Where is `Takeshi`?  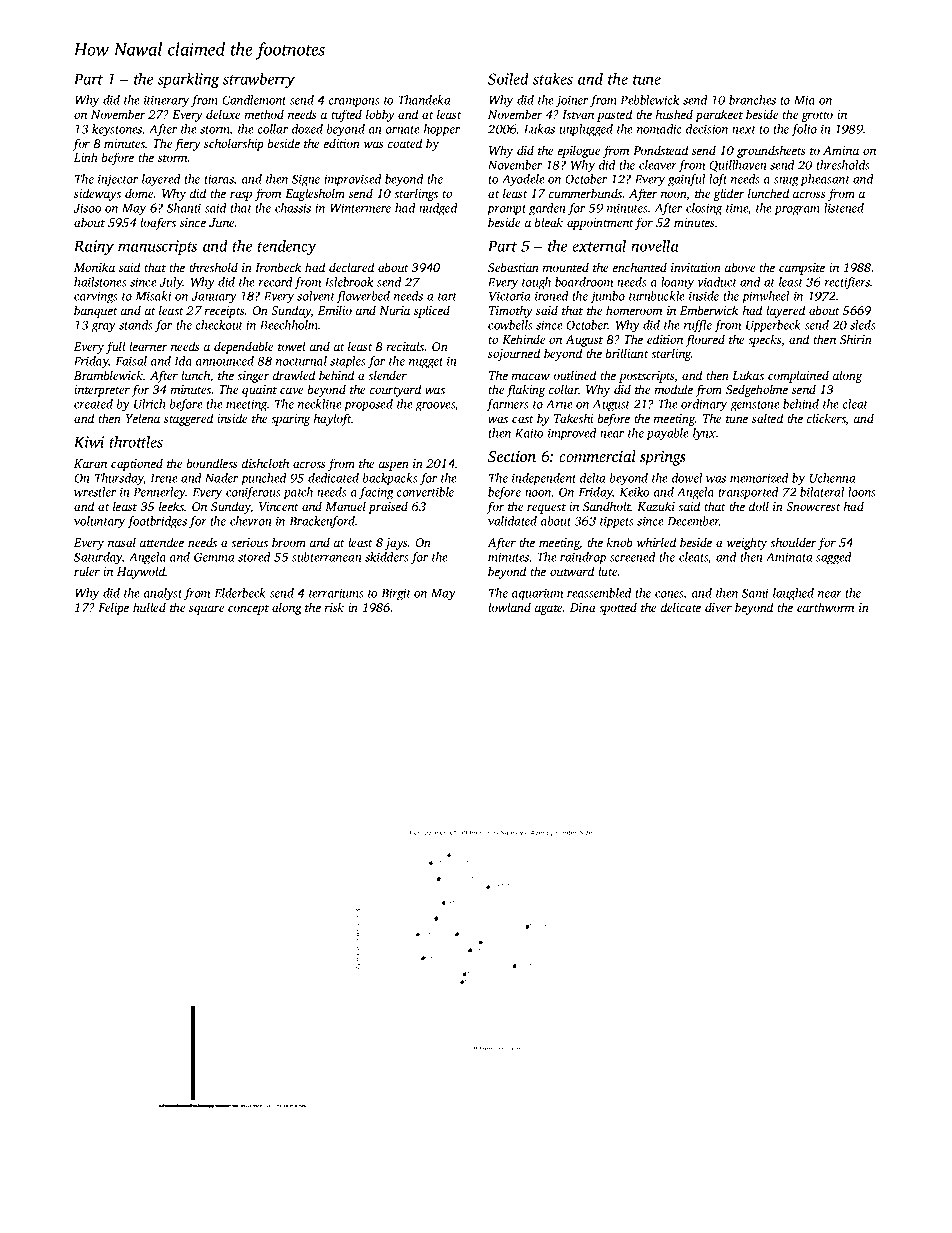
Takeshi is located at coordinates (573, 418).
